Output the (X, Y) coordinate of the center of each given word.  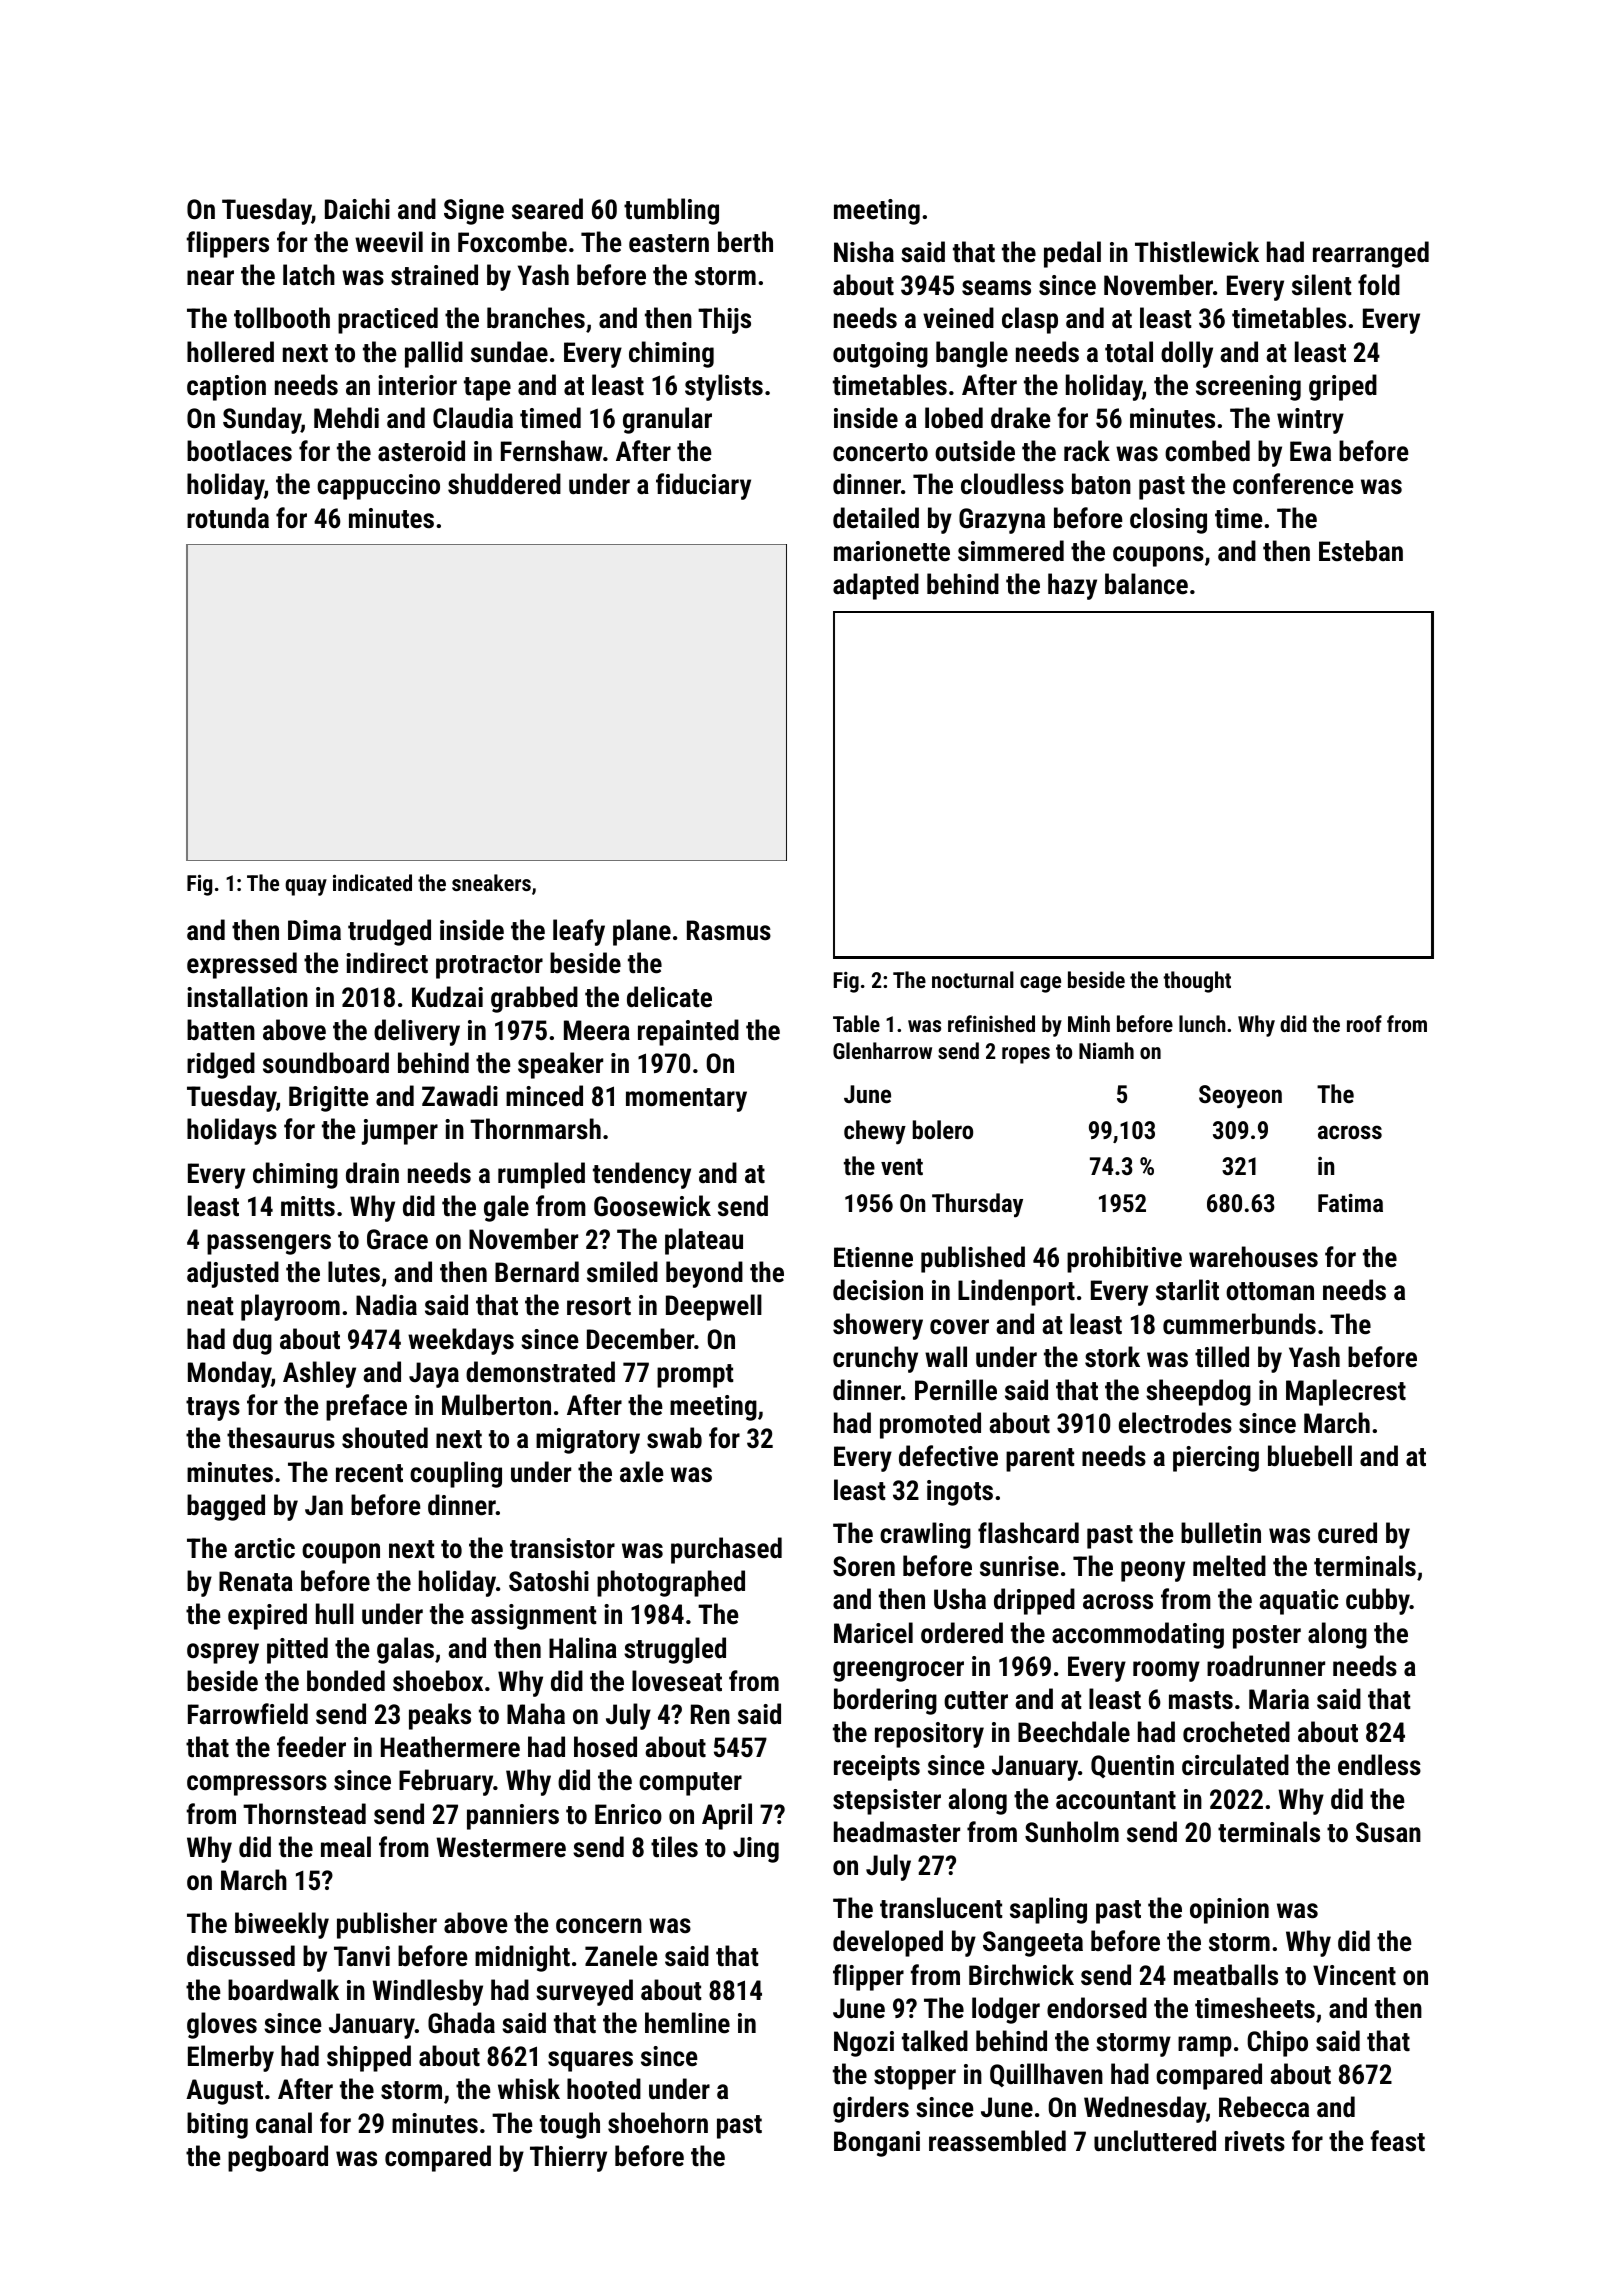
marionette (892, 551)
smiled (622, 1272)
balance (1146, 584)
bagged (226, 1507)
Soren (864, 1566)
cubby (1378, 1601)
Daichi (357, 209)
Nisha (864, 252)
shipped (369, 2058)
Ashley (319, 1374)
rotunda (228, 518)
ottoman (1270, 1291)
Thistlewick (1197, 252)
